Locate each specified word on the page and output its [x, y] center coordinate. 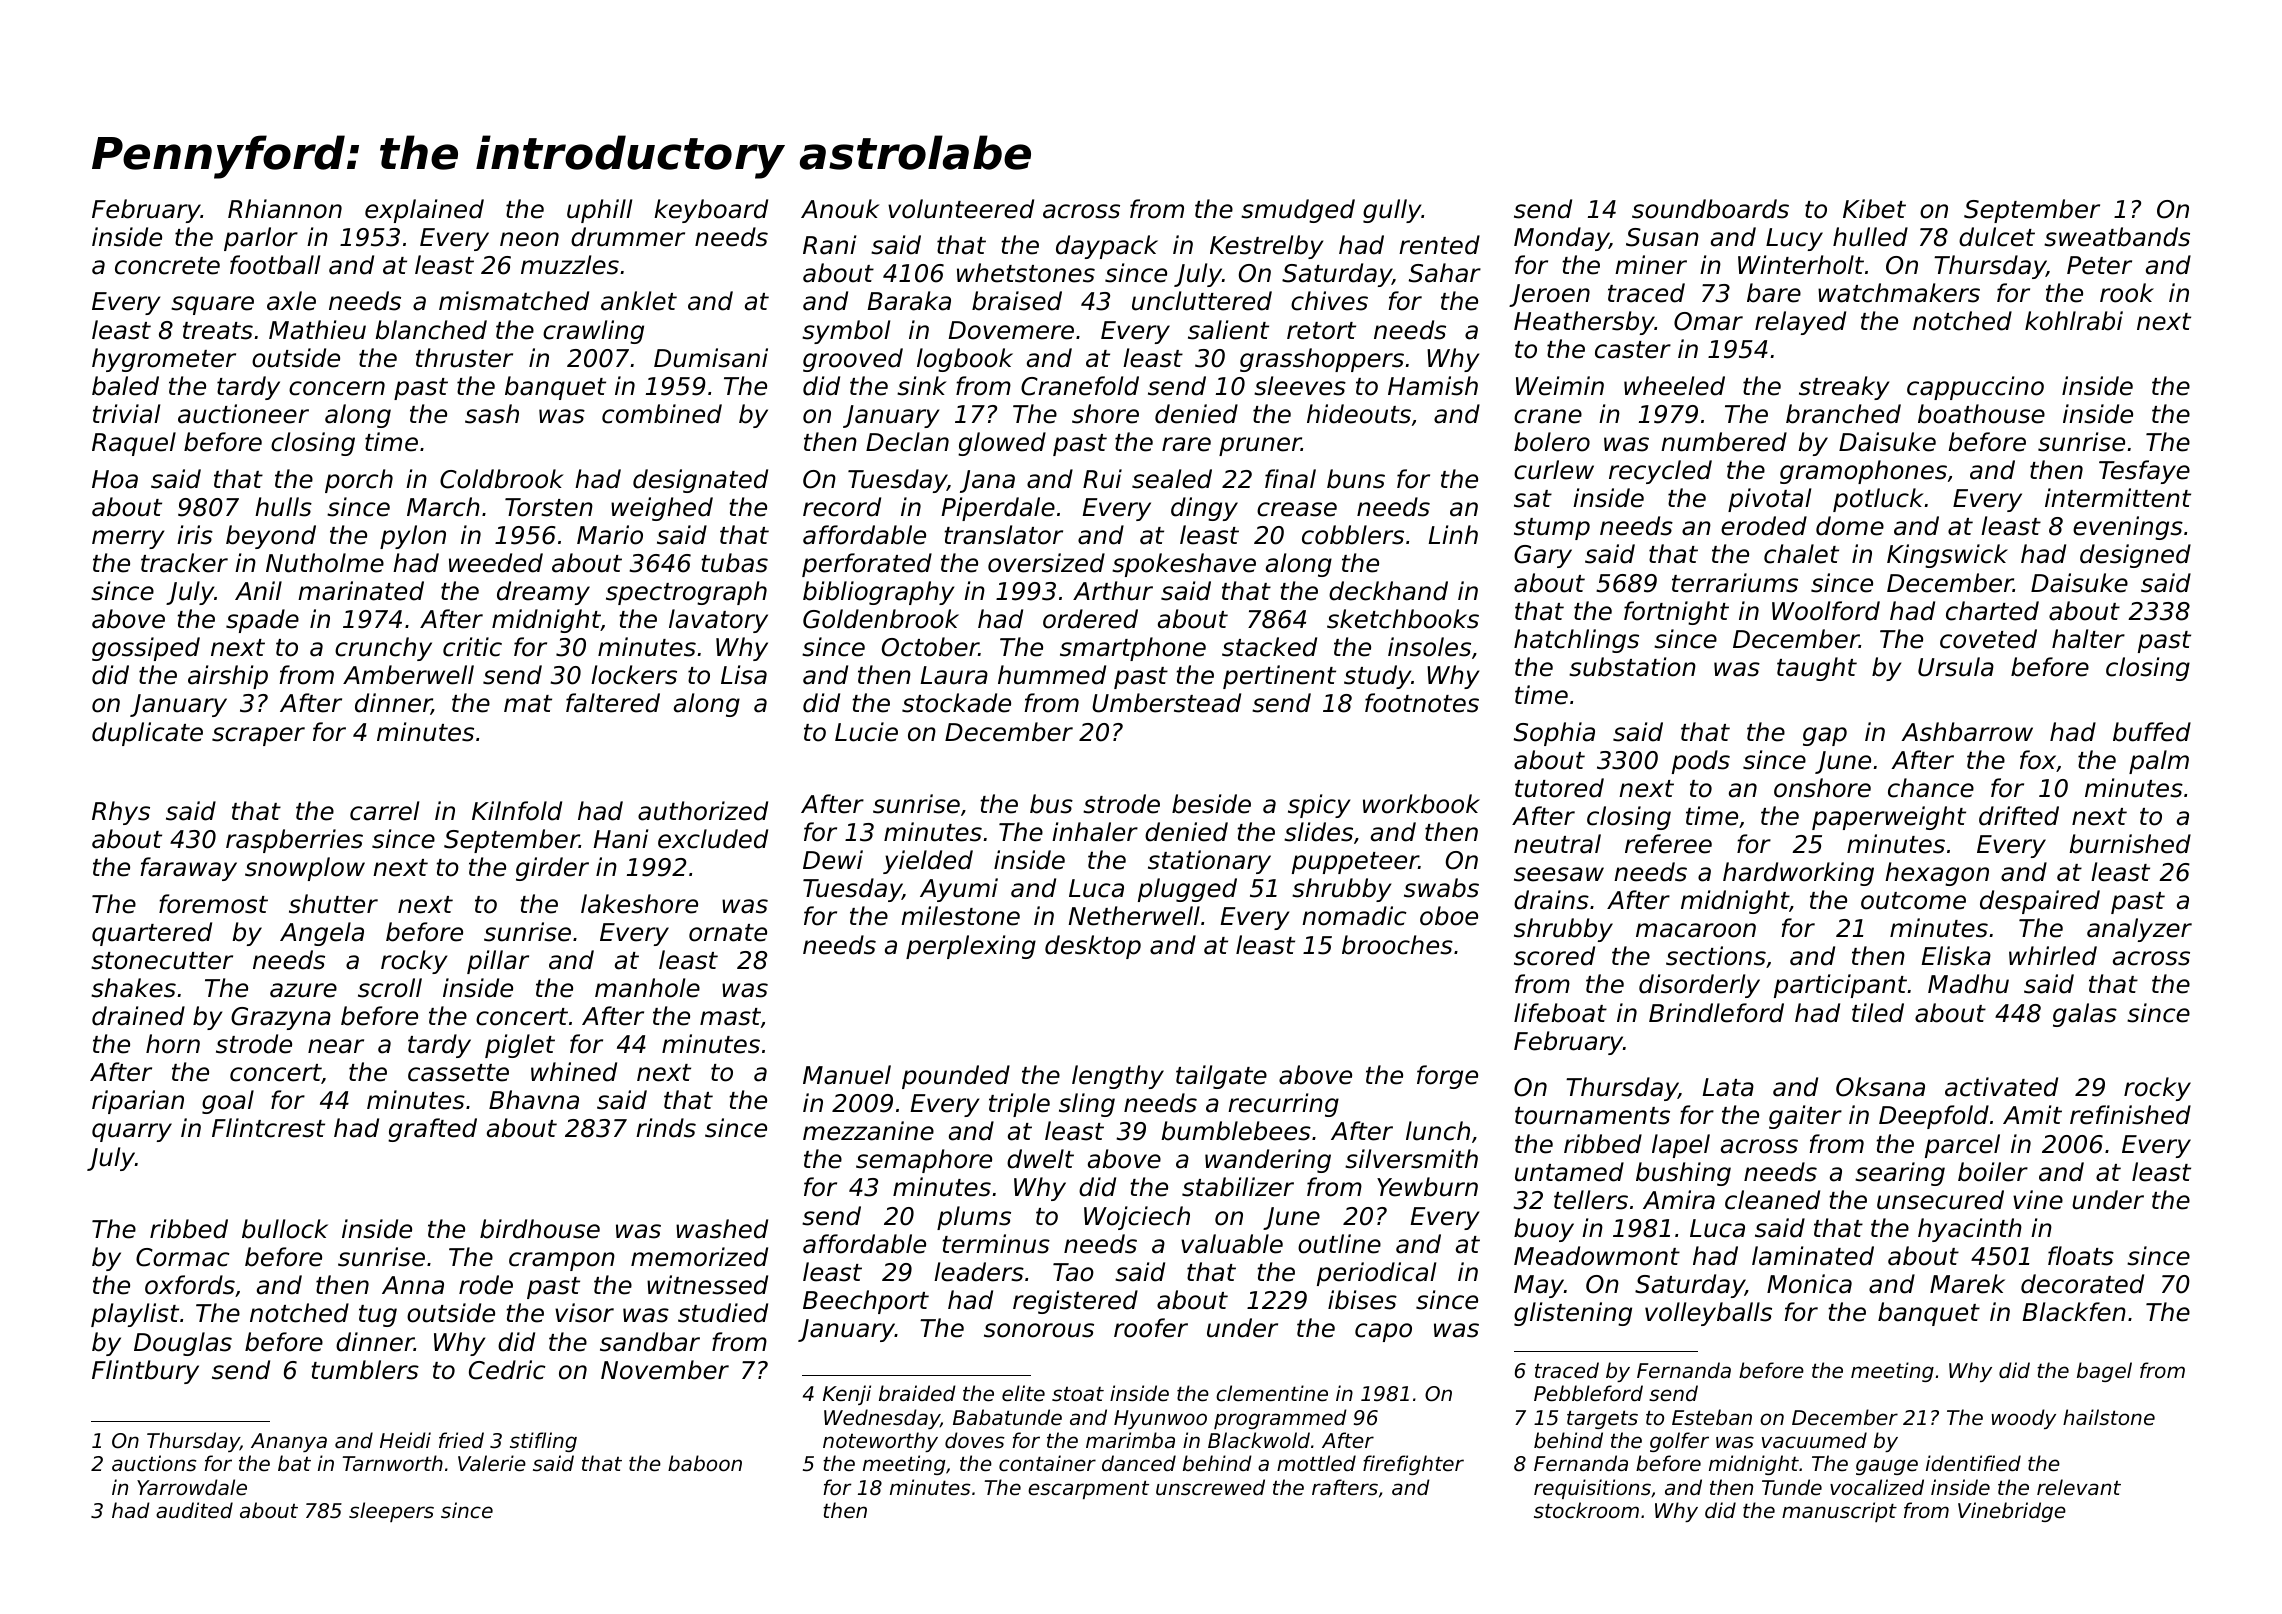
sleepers [391, 1512]
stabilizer [1238, 1187]
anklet [639, 301]
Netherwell [1134, 916]
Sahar [1445, 273]
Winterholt [1801, 265]
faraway [189, 869]
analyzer [2139, 930]
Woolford [1826, 611]
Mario [610, 535]
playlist [135, 1315]
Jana [987, 481]
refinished [2130, 1115]
